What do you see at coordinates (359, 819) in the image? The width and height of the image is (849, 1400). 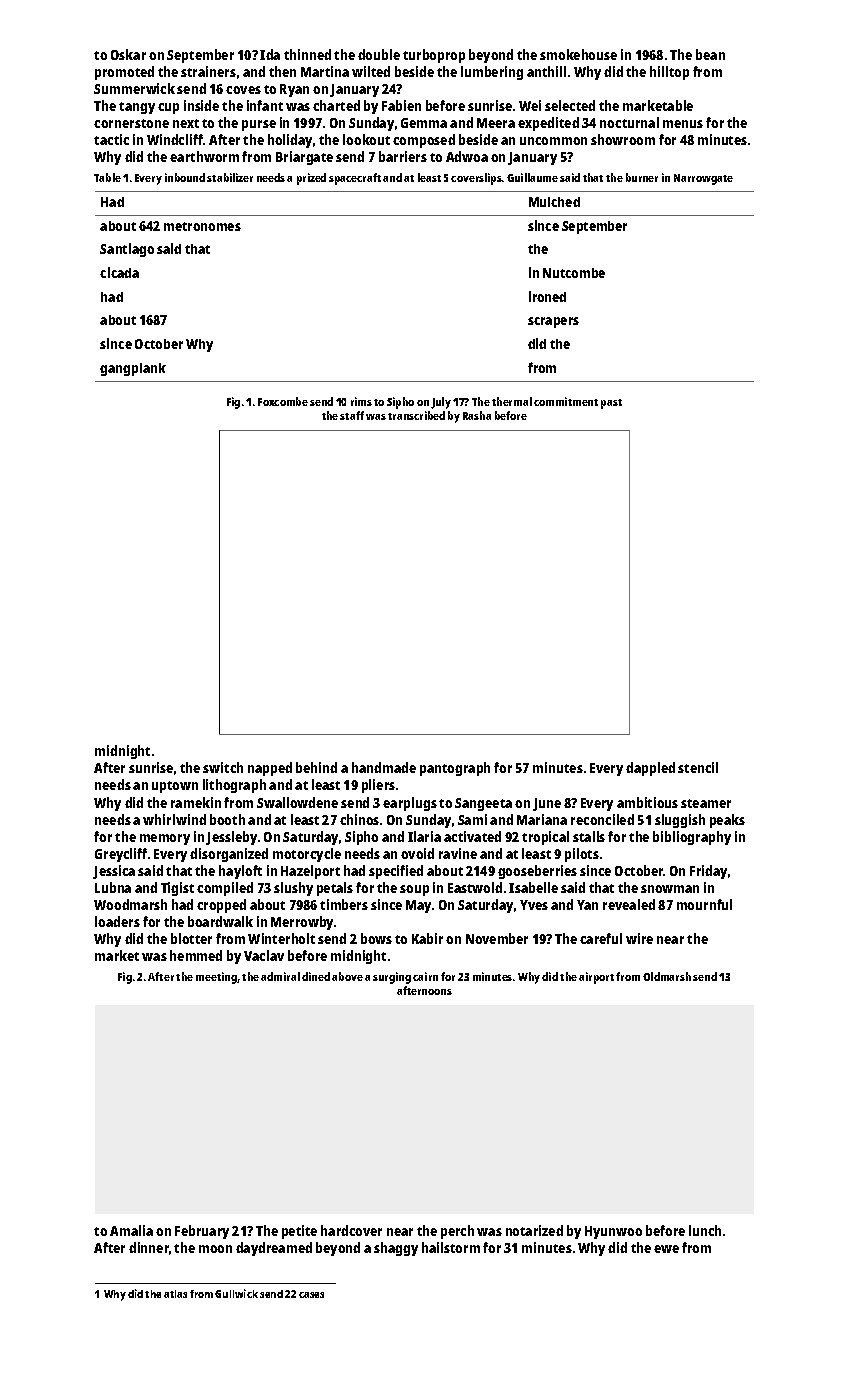 I see `chinos` at bounding box center [359, 819].
